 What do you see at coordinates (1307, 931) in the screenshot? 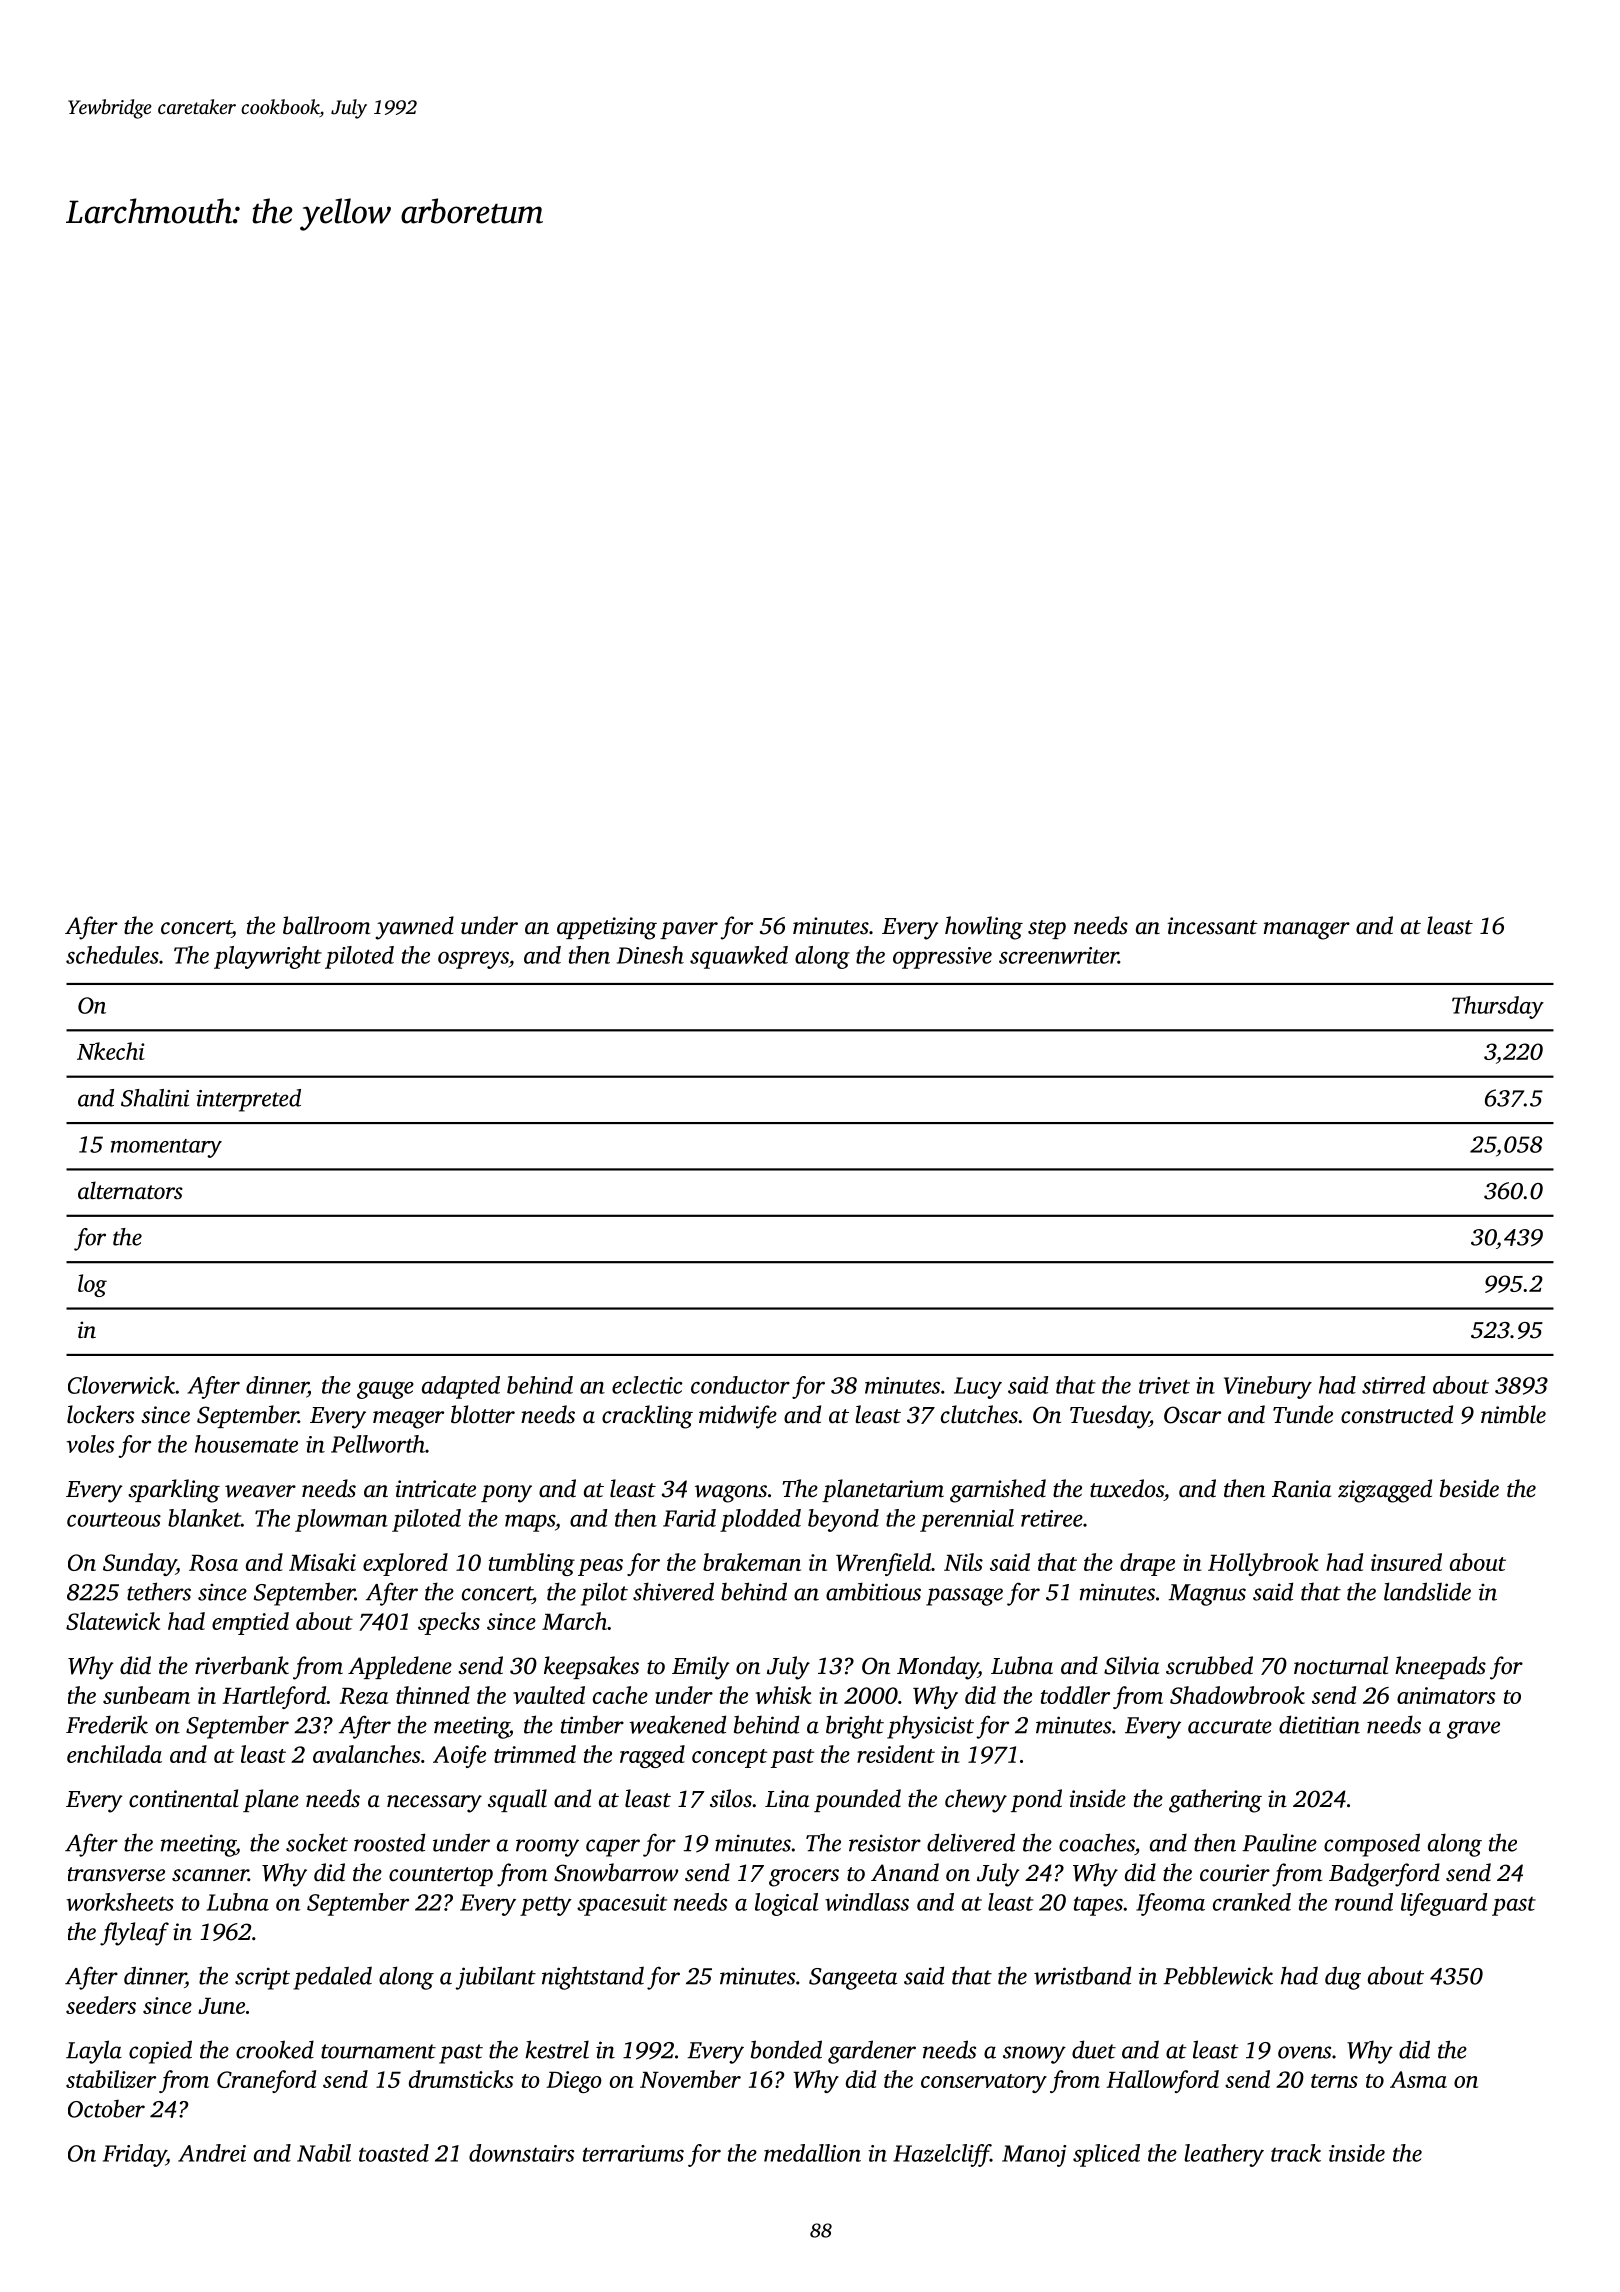
I see `manager` at bounding box center [1307, 931].
